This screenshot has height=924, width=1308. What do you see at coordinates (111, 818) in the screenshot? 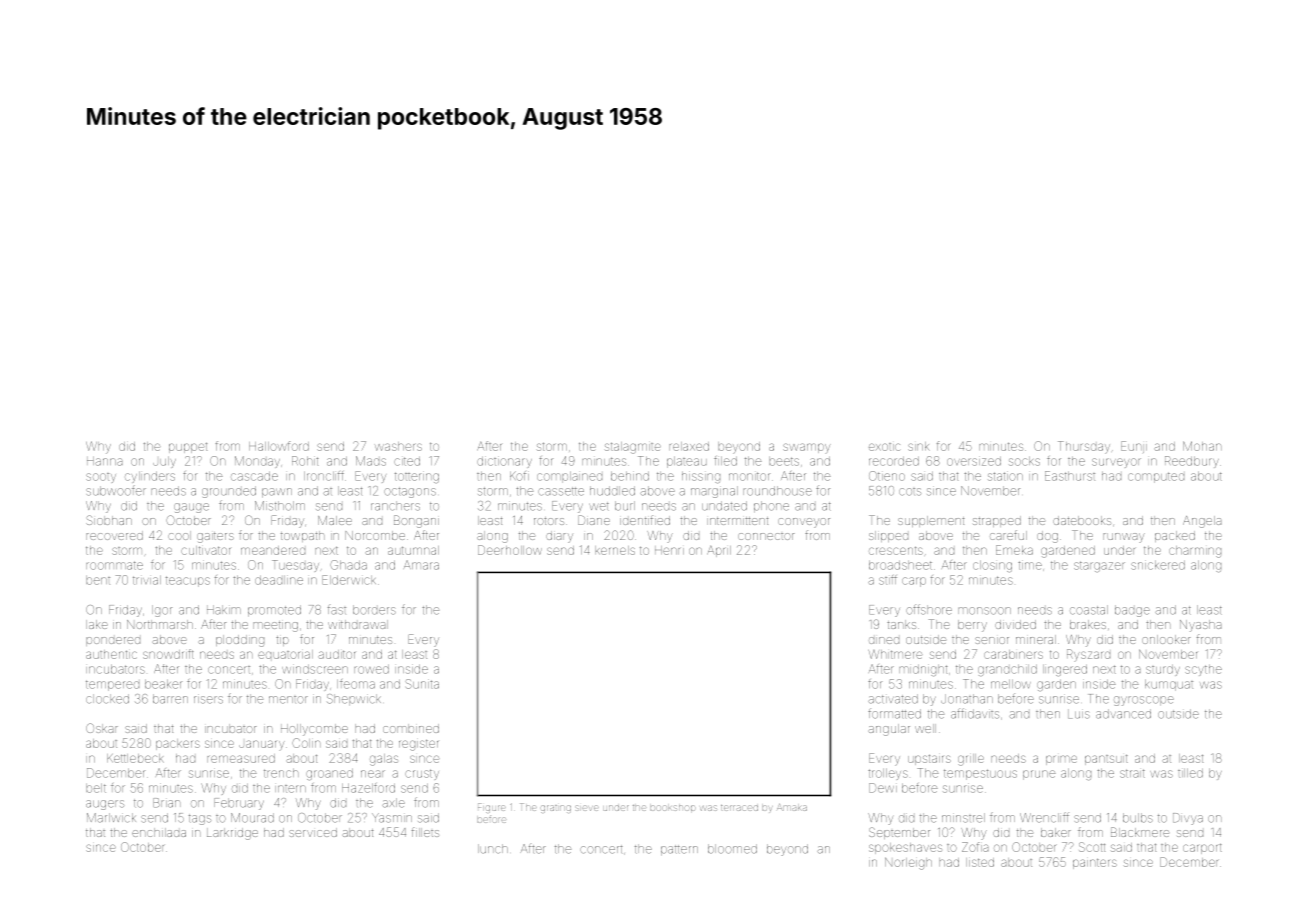
I see `Marlwick` at bounding box center [111, 818].
